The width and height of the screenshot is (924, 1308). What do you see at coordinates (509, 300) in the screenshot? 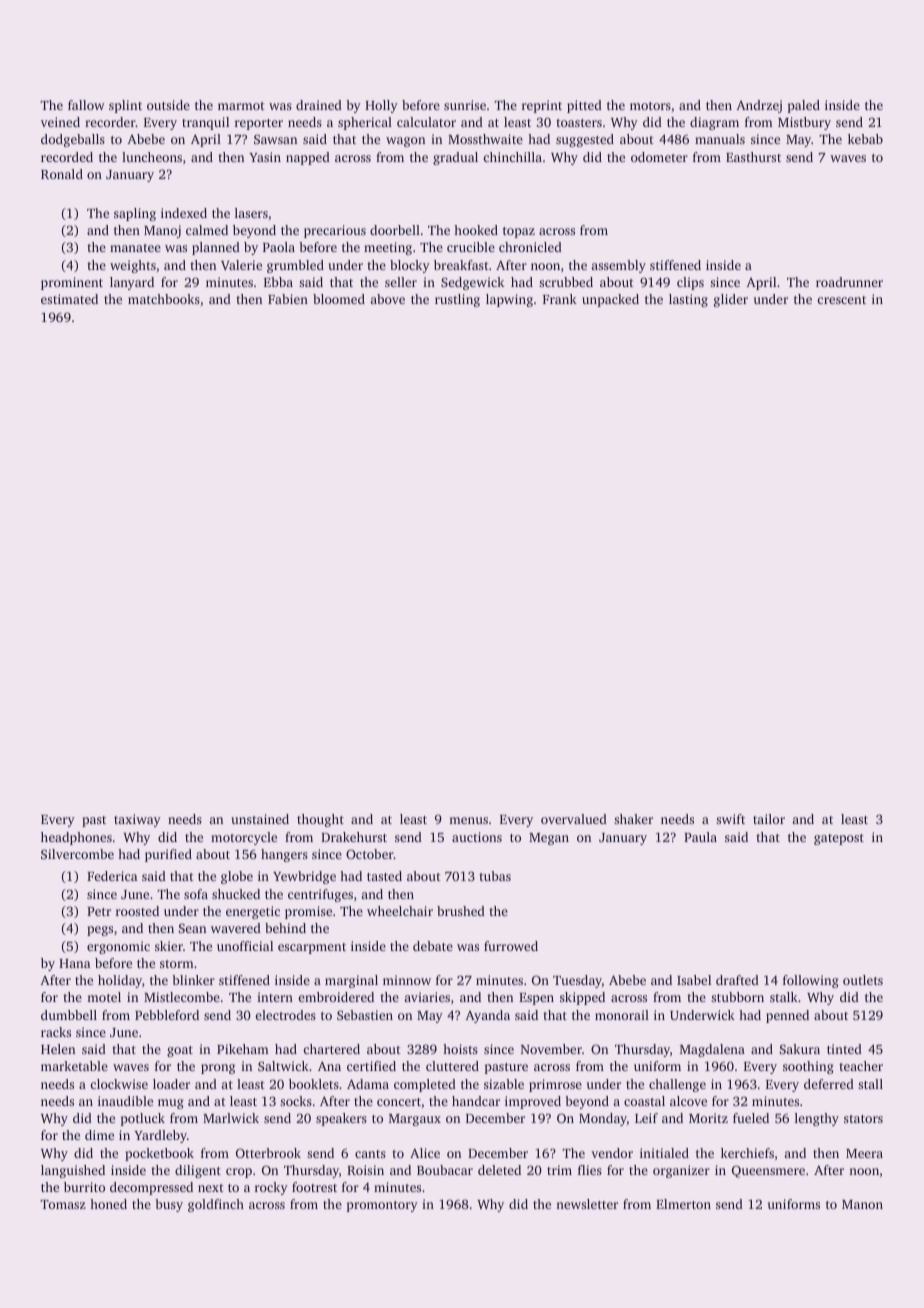
I see `lapwing` at bounding box center [509, 300].
